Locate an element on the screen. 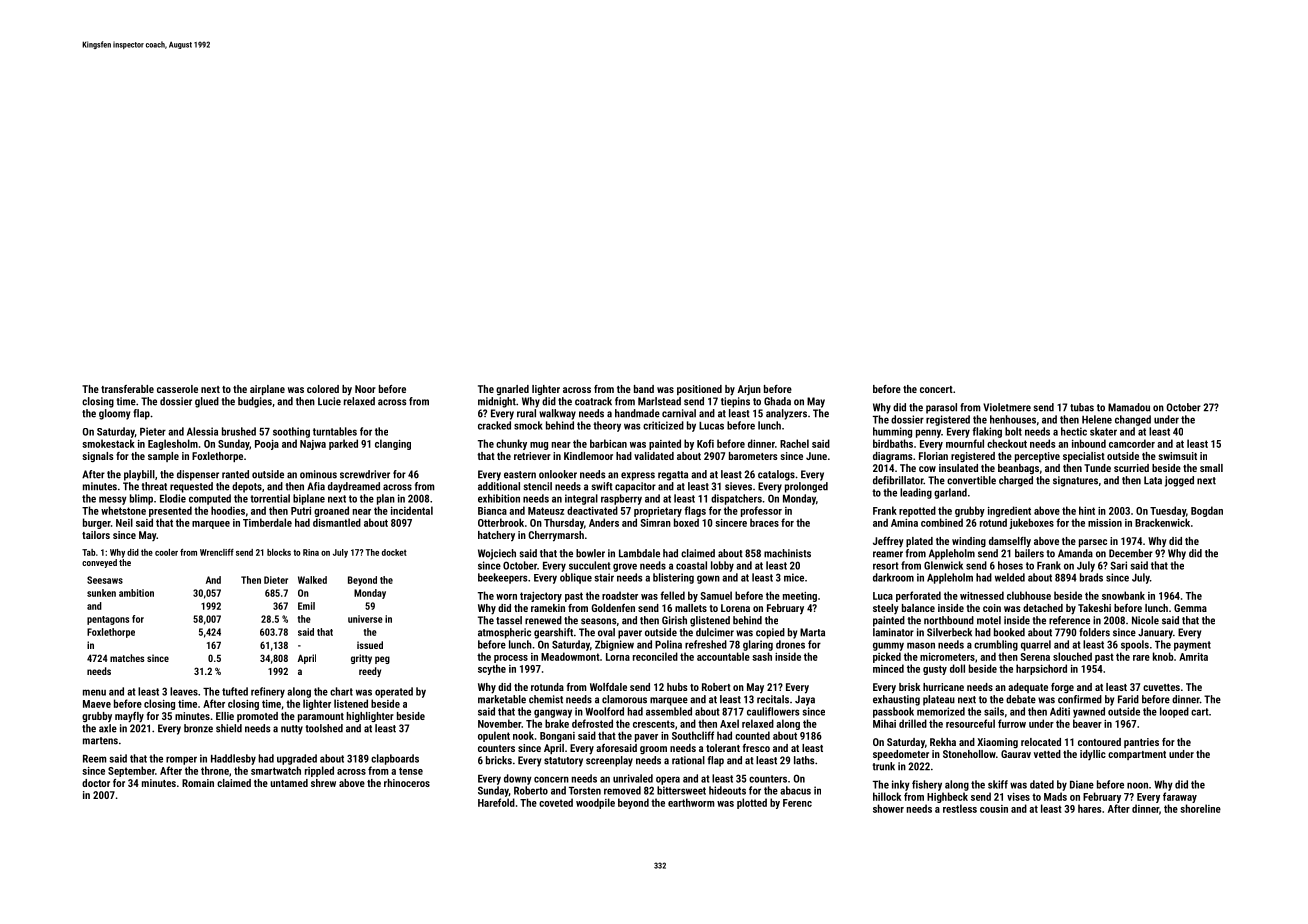 The image size is (1308, 924). recitals is located at coordinates (773, 699).
